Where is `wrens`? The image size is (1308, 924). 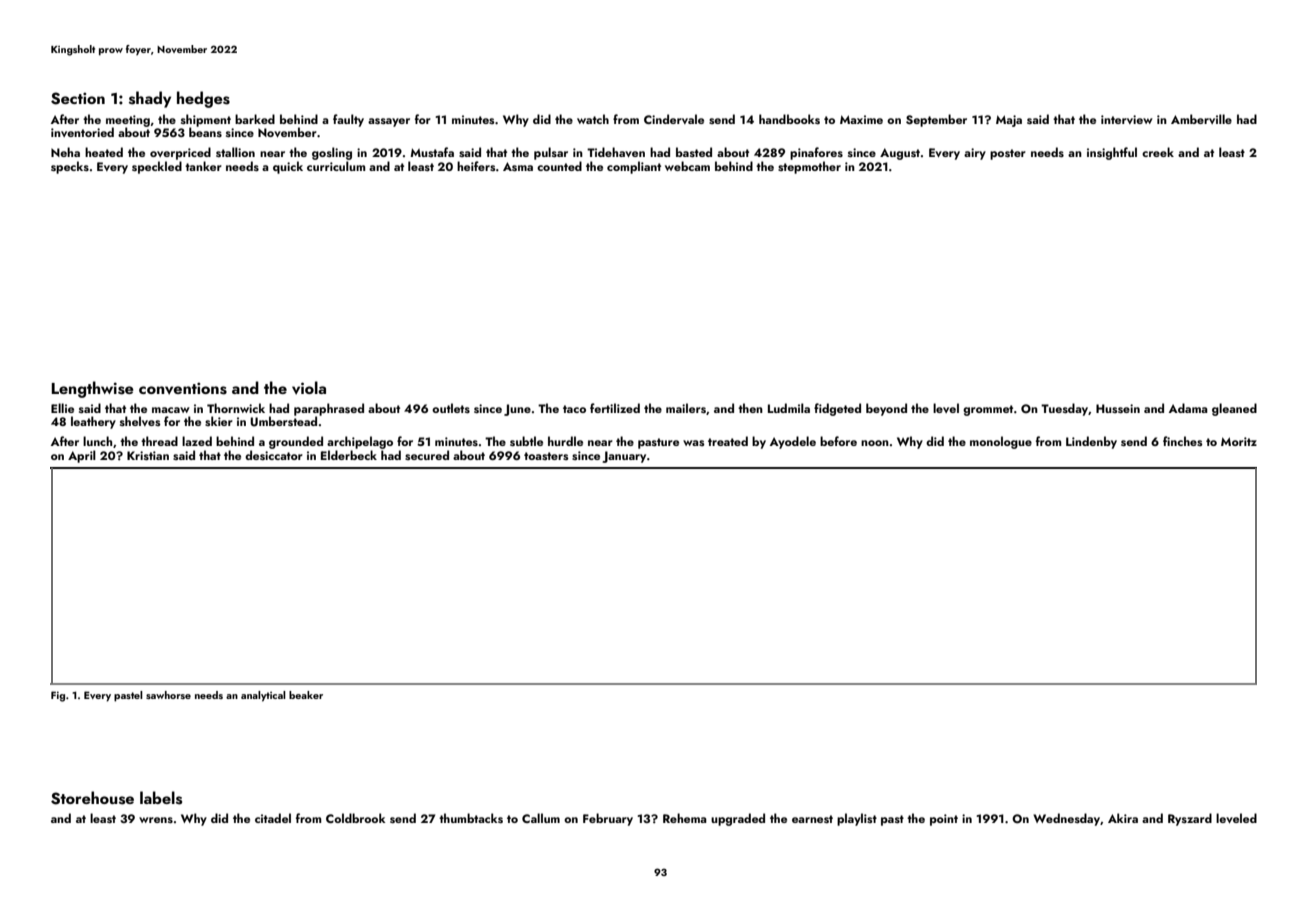
wrens is located at coordinates (156, 820).
